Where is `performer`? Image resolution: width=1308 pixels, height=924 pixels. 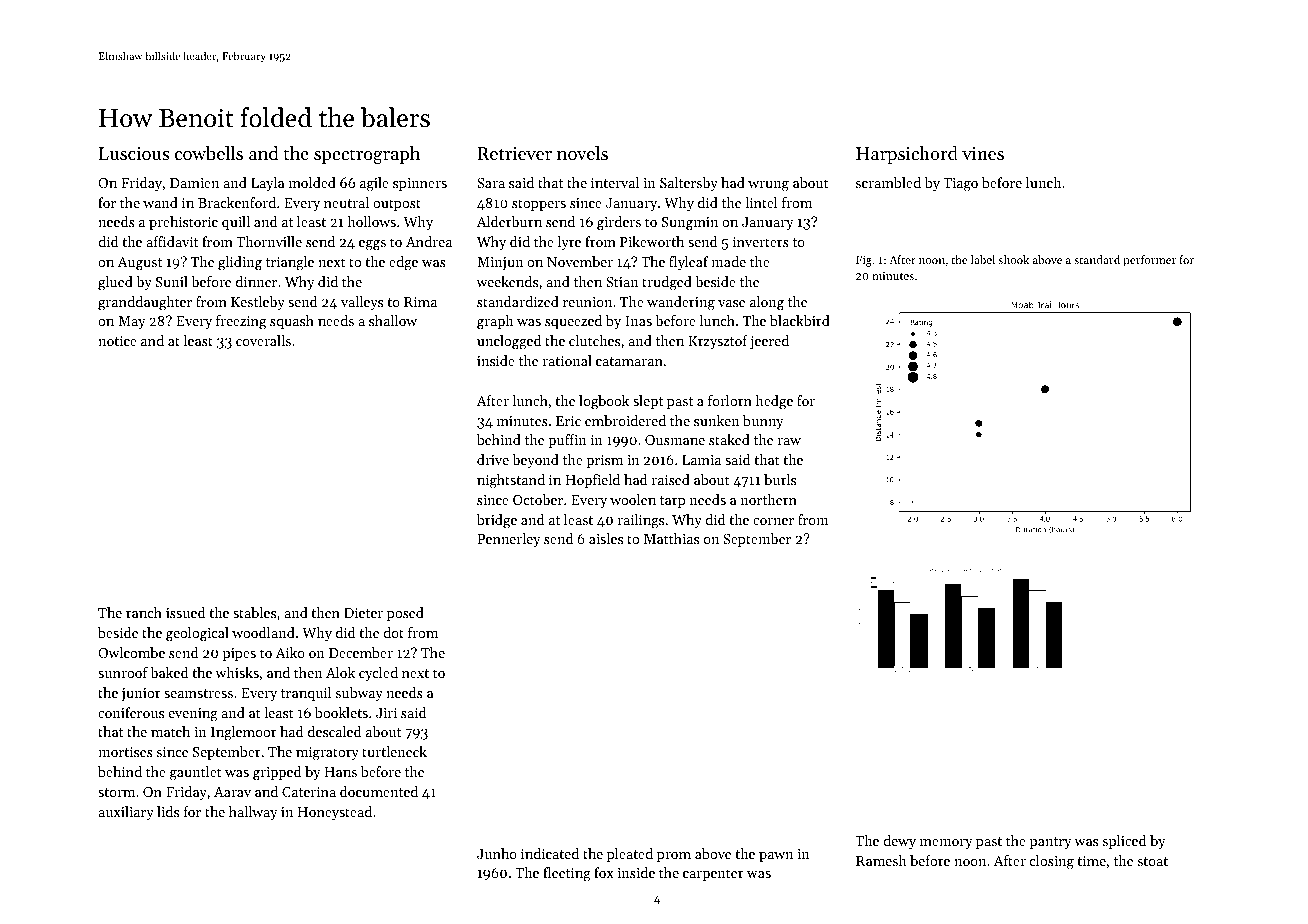 performer is located at coordinates (1149, 261).
